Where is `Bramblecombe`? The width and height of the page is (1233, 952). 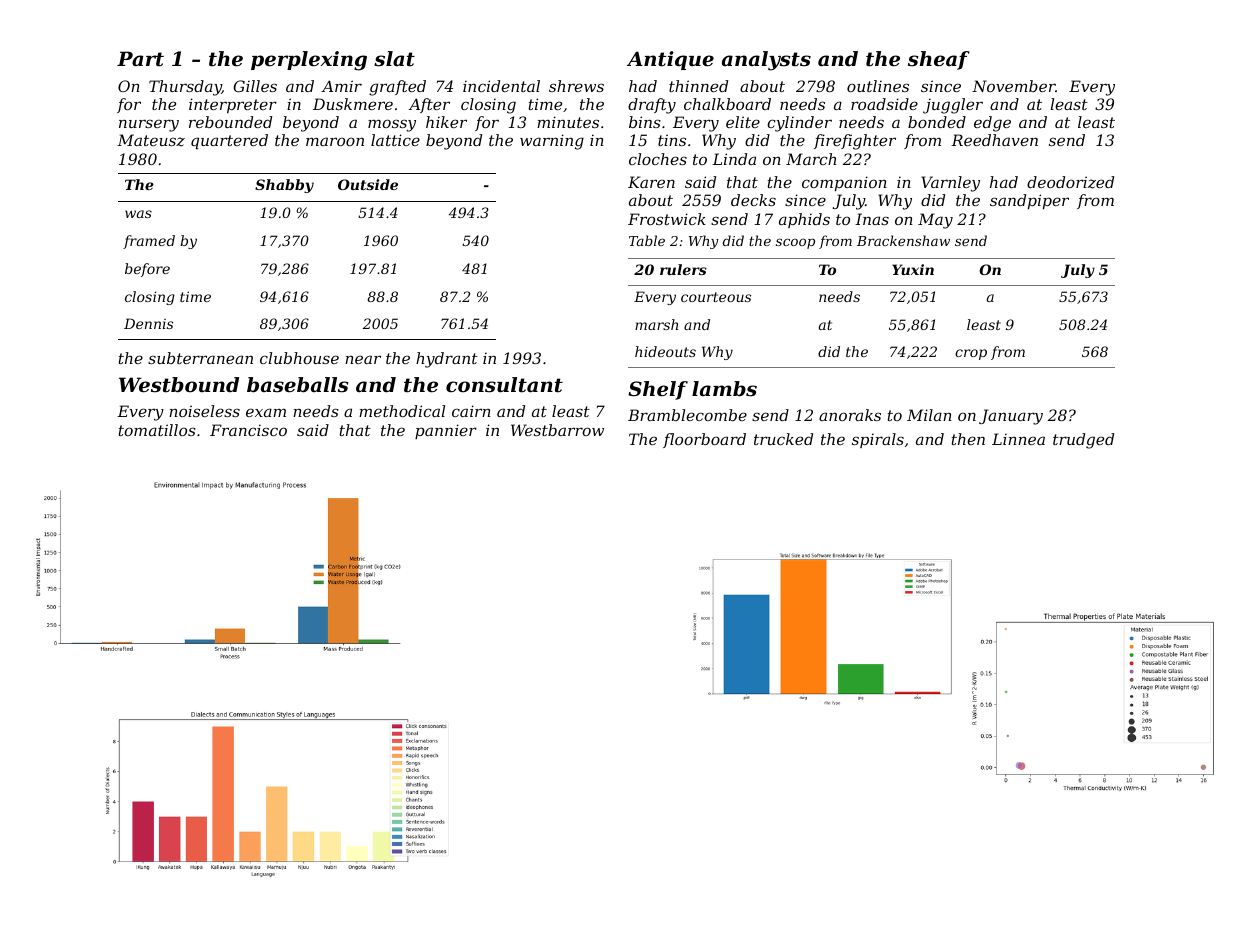
Bramblecombe is located at coordinates (687, 415).
